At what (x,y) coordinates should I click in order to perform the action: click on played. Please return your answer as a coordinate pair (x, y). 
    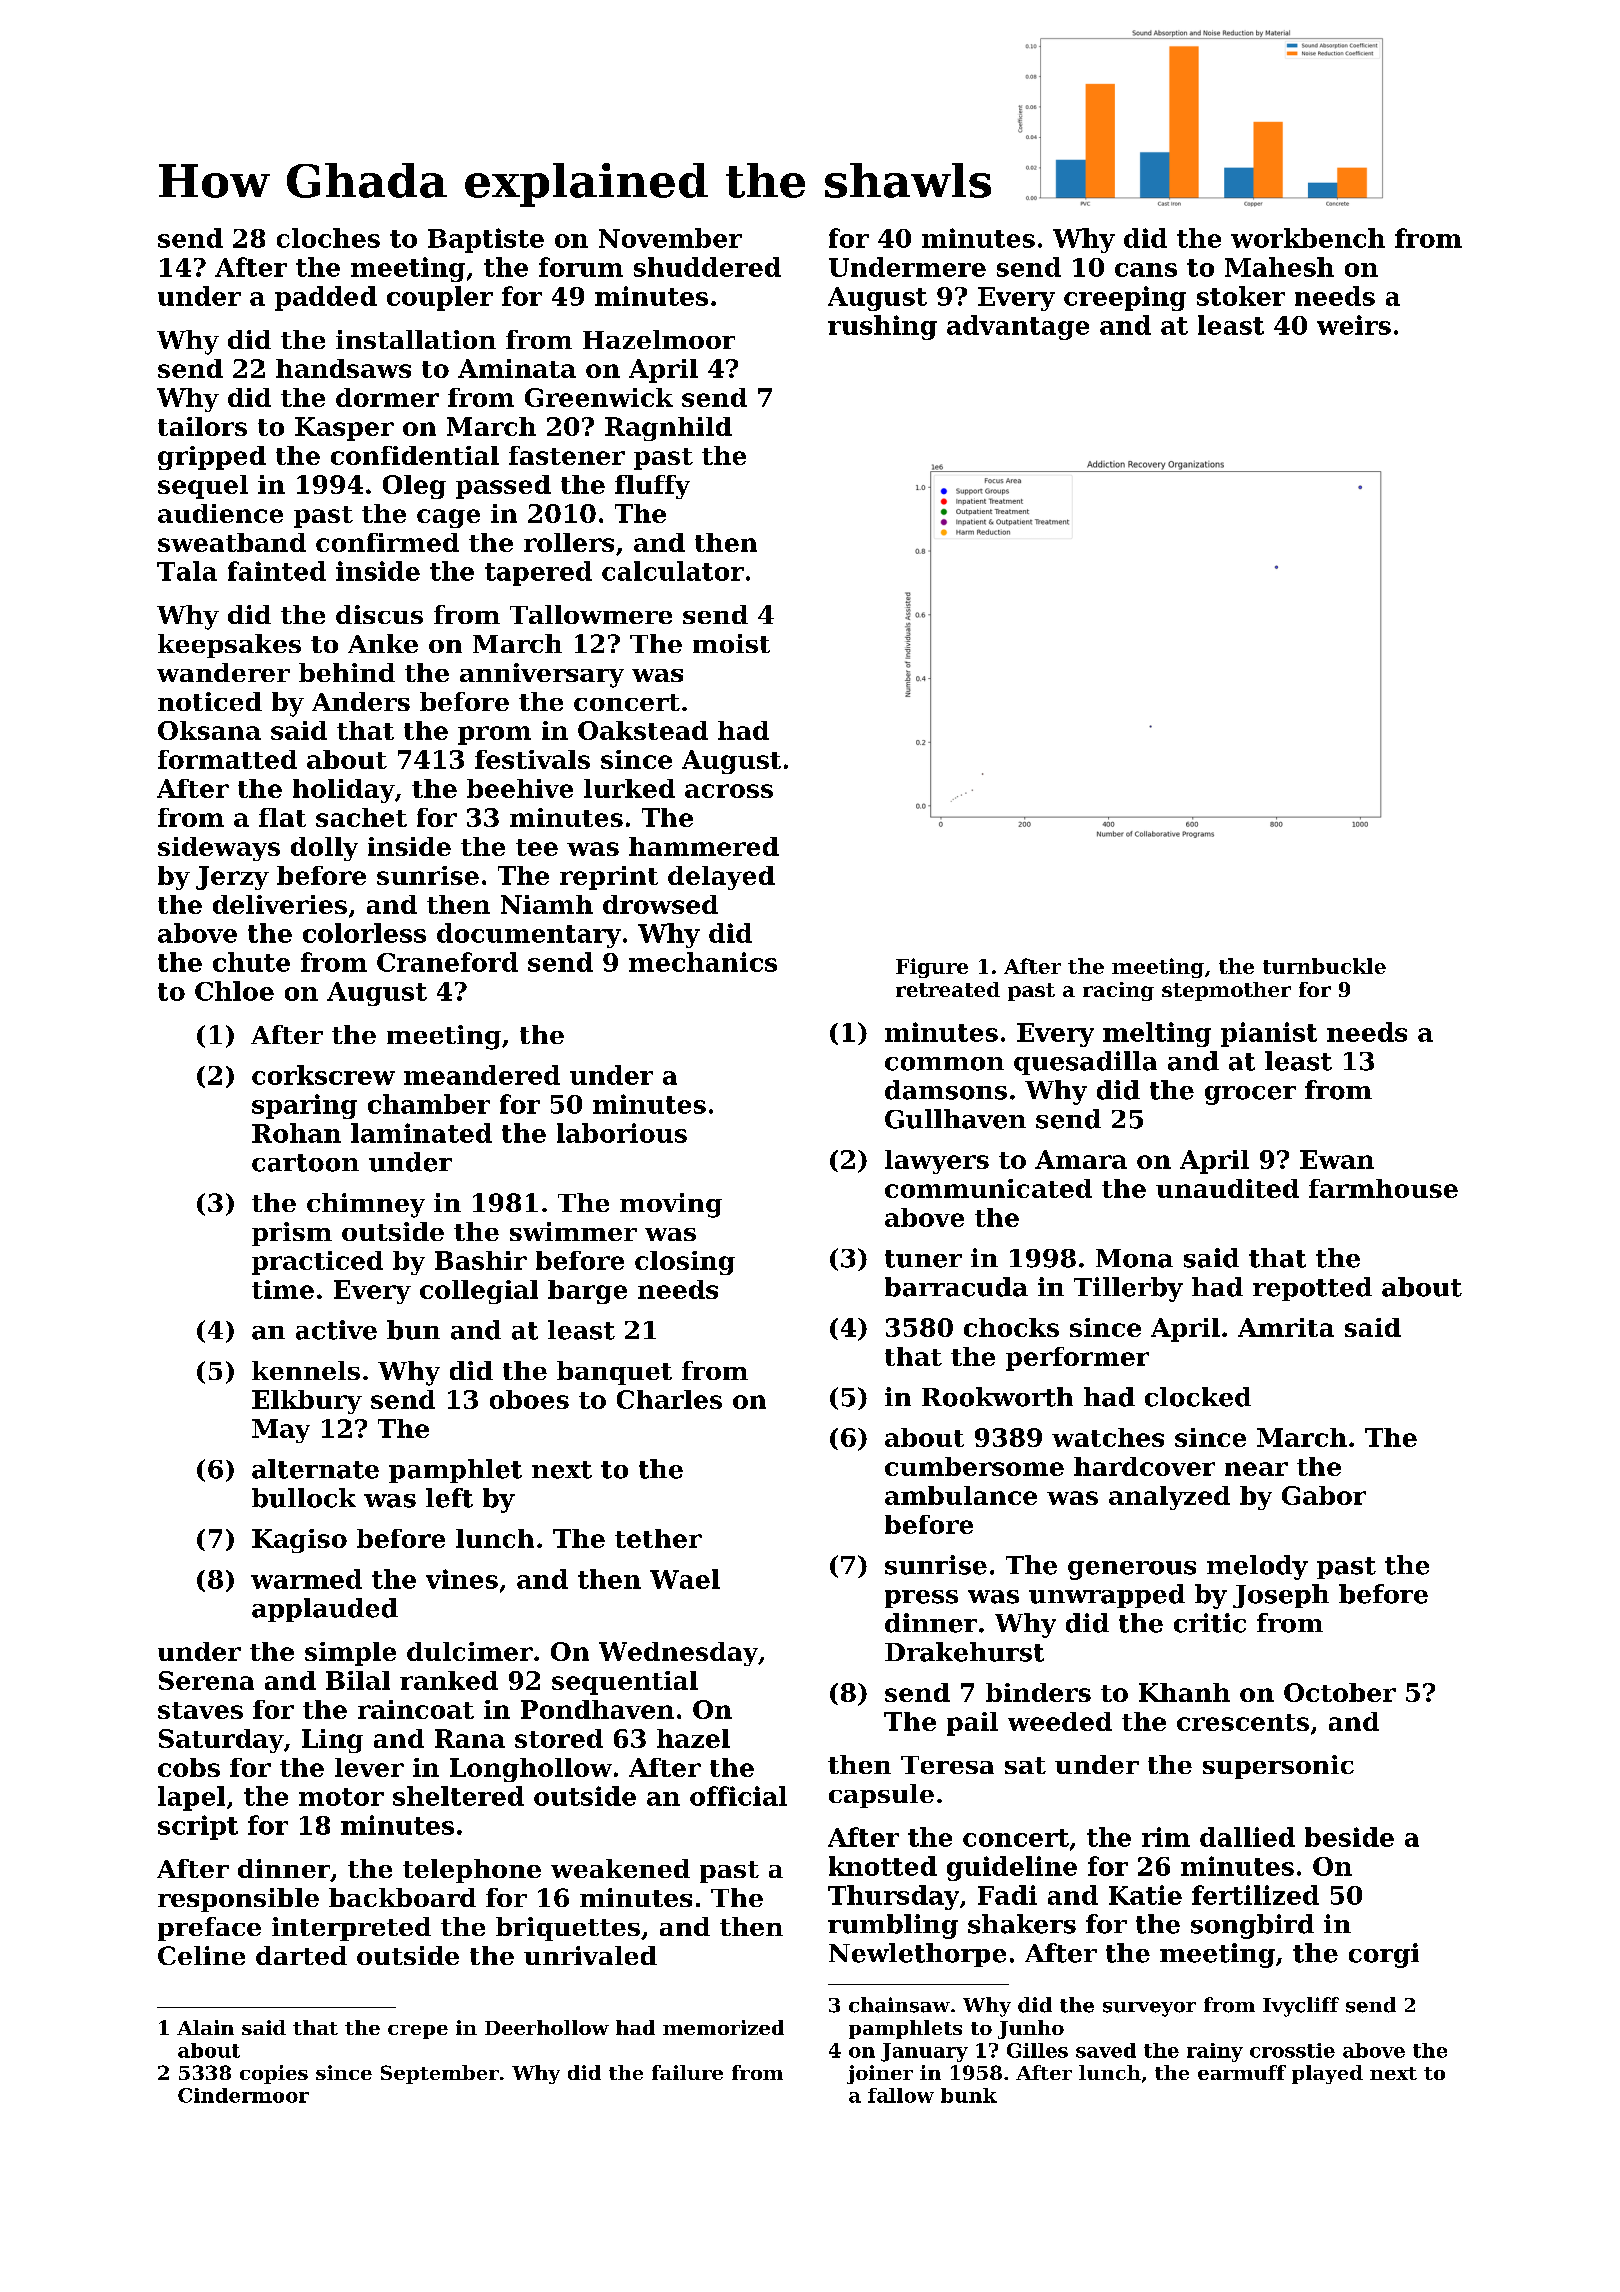
    Looking at the image, I should click on (1327, 2074).
